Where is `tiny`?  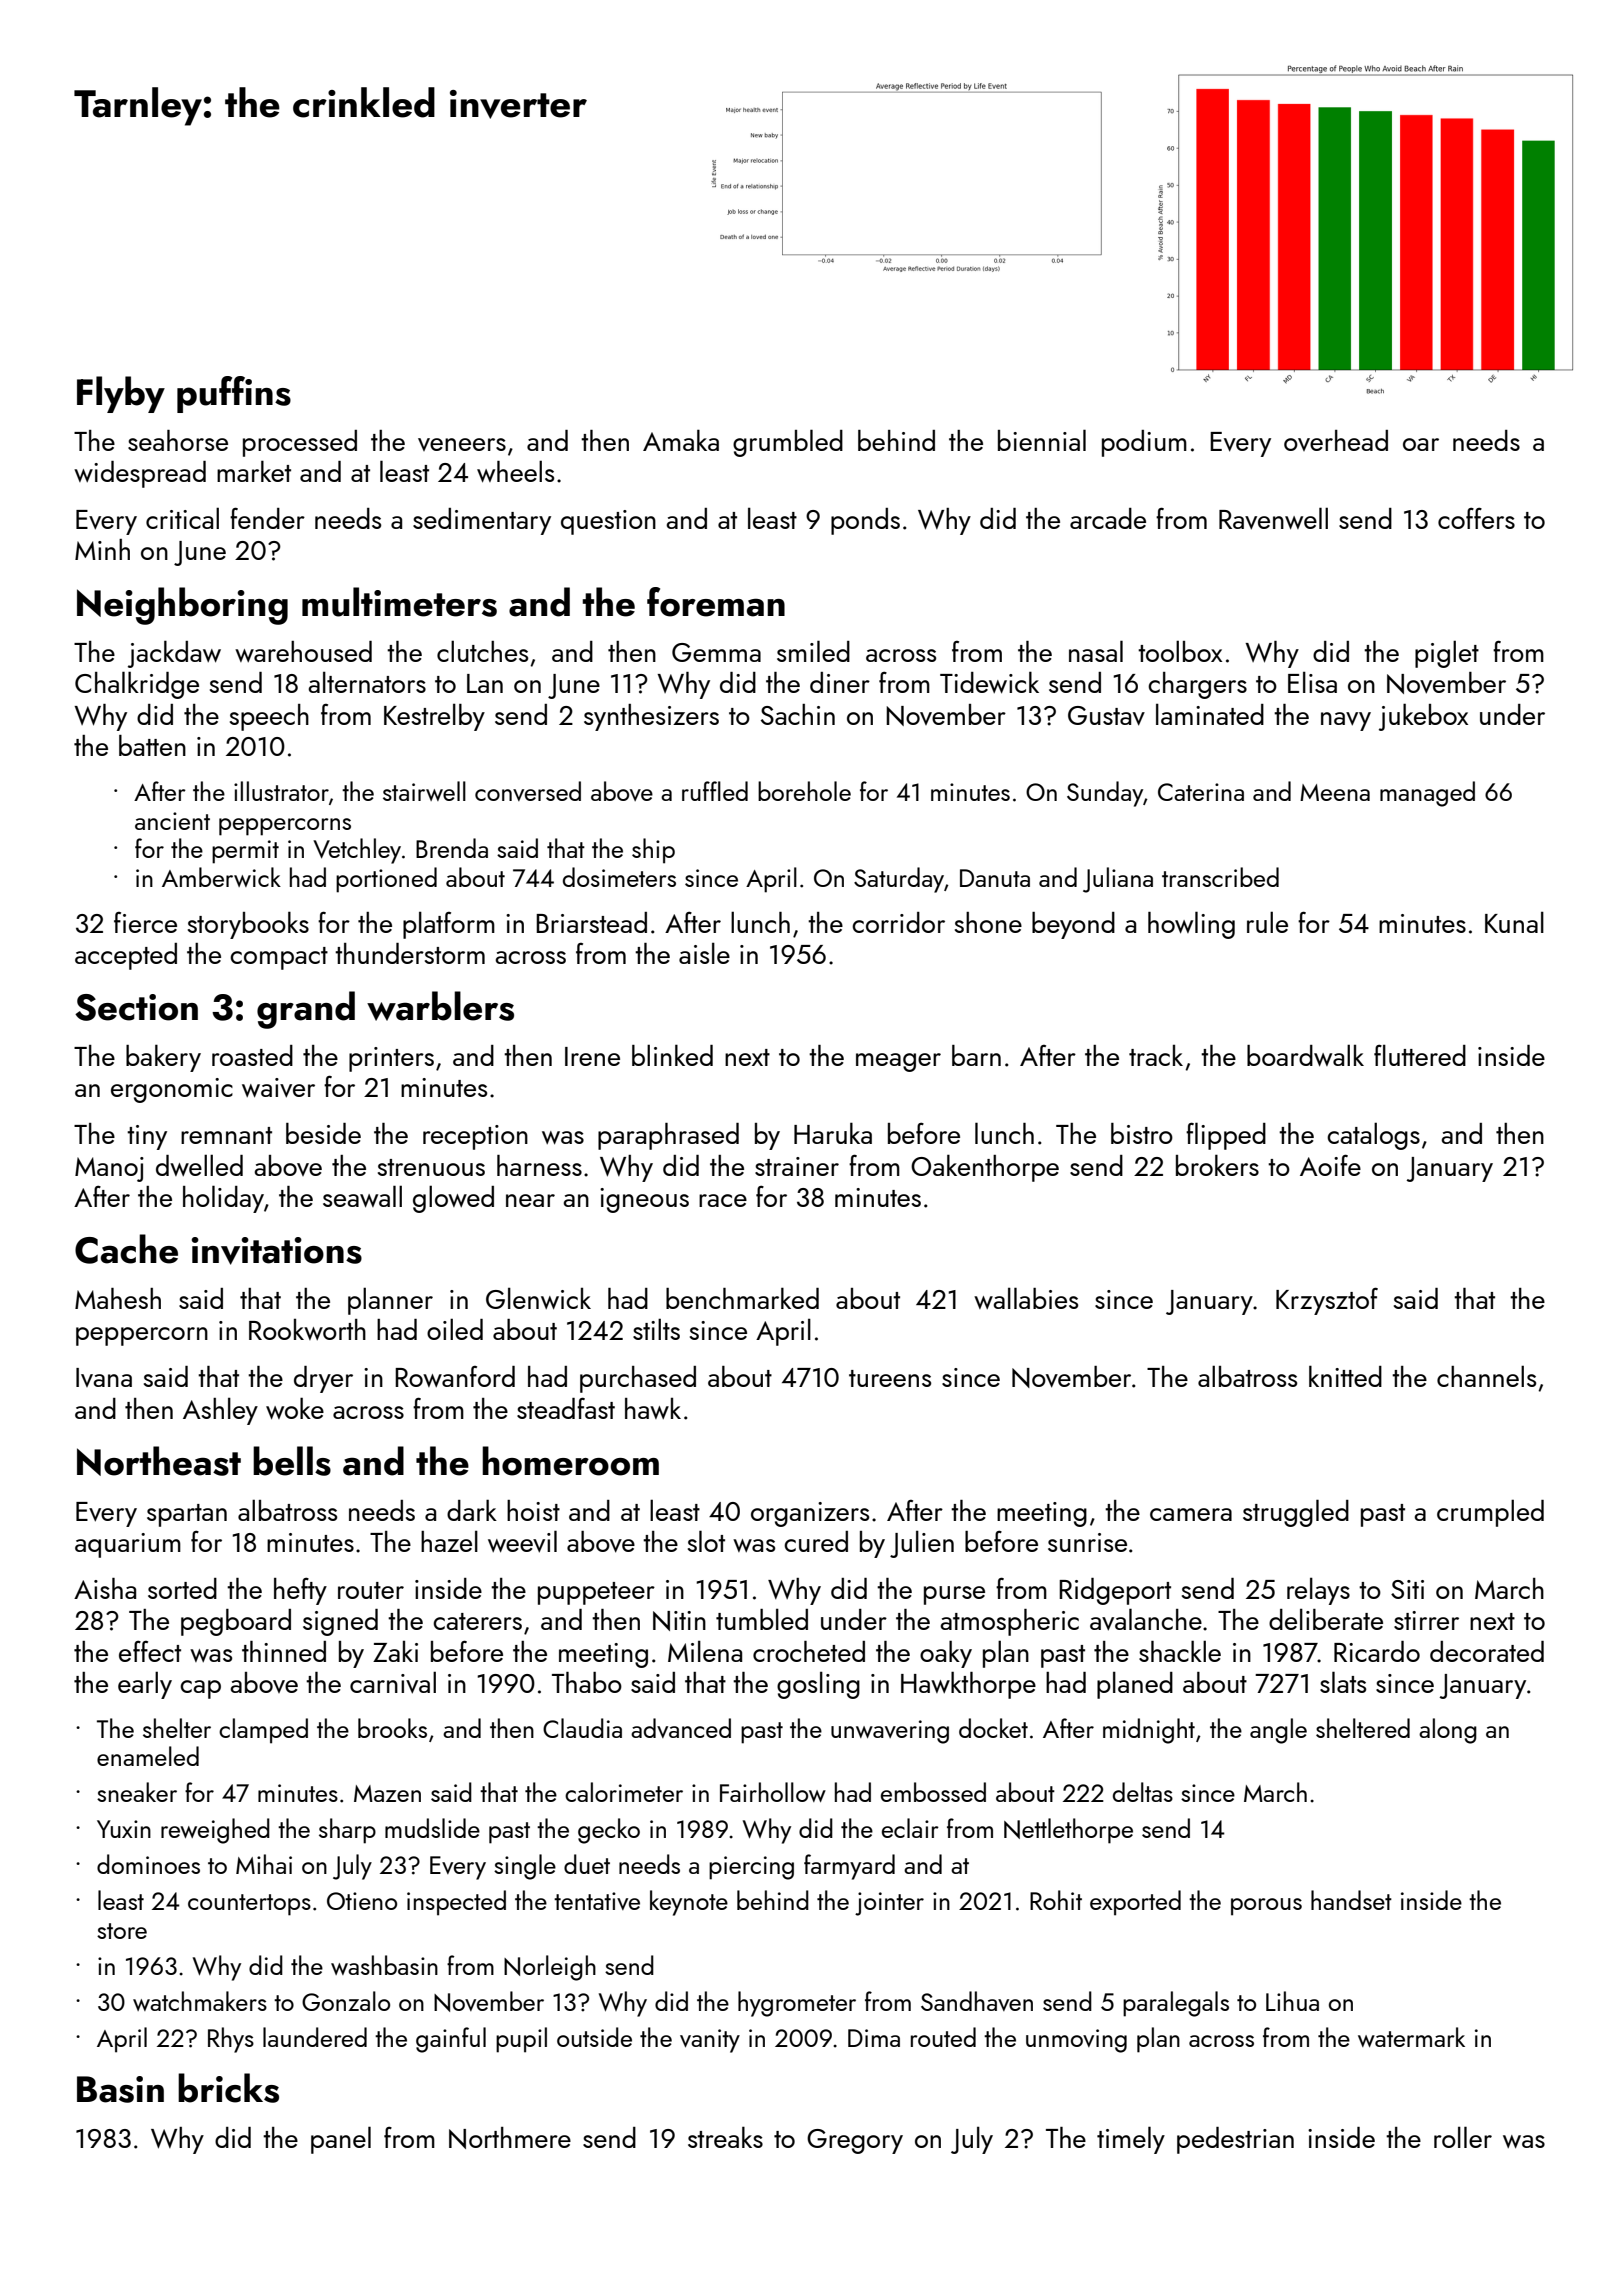
tiny is located at coordinates (147, 1137).
